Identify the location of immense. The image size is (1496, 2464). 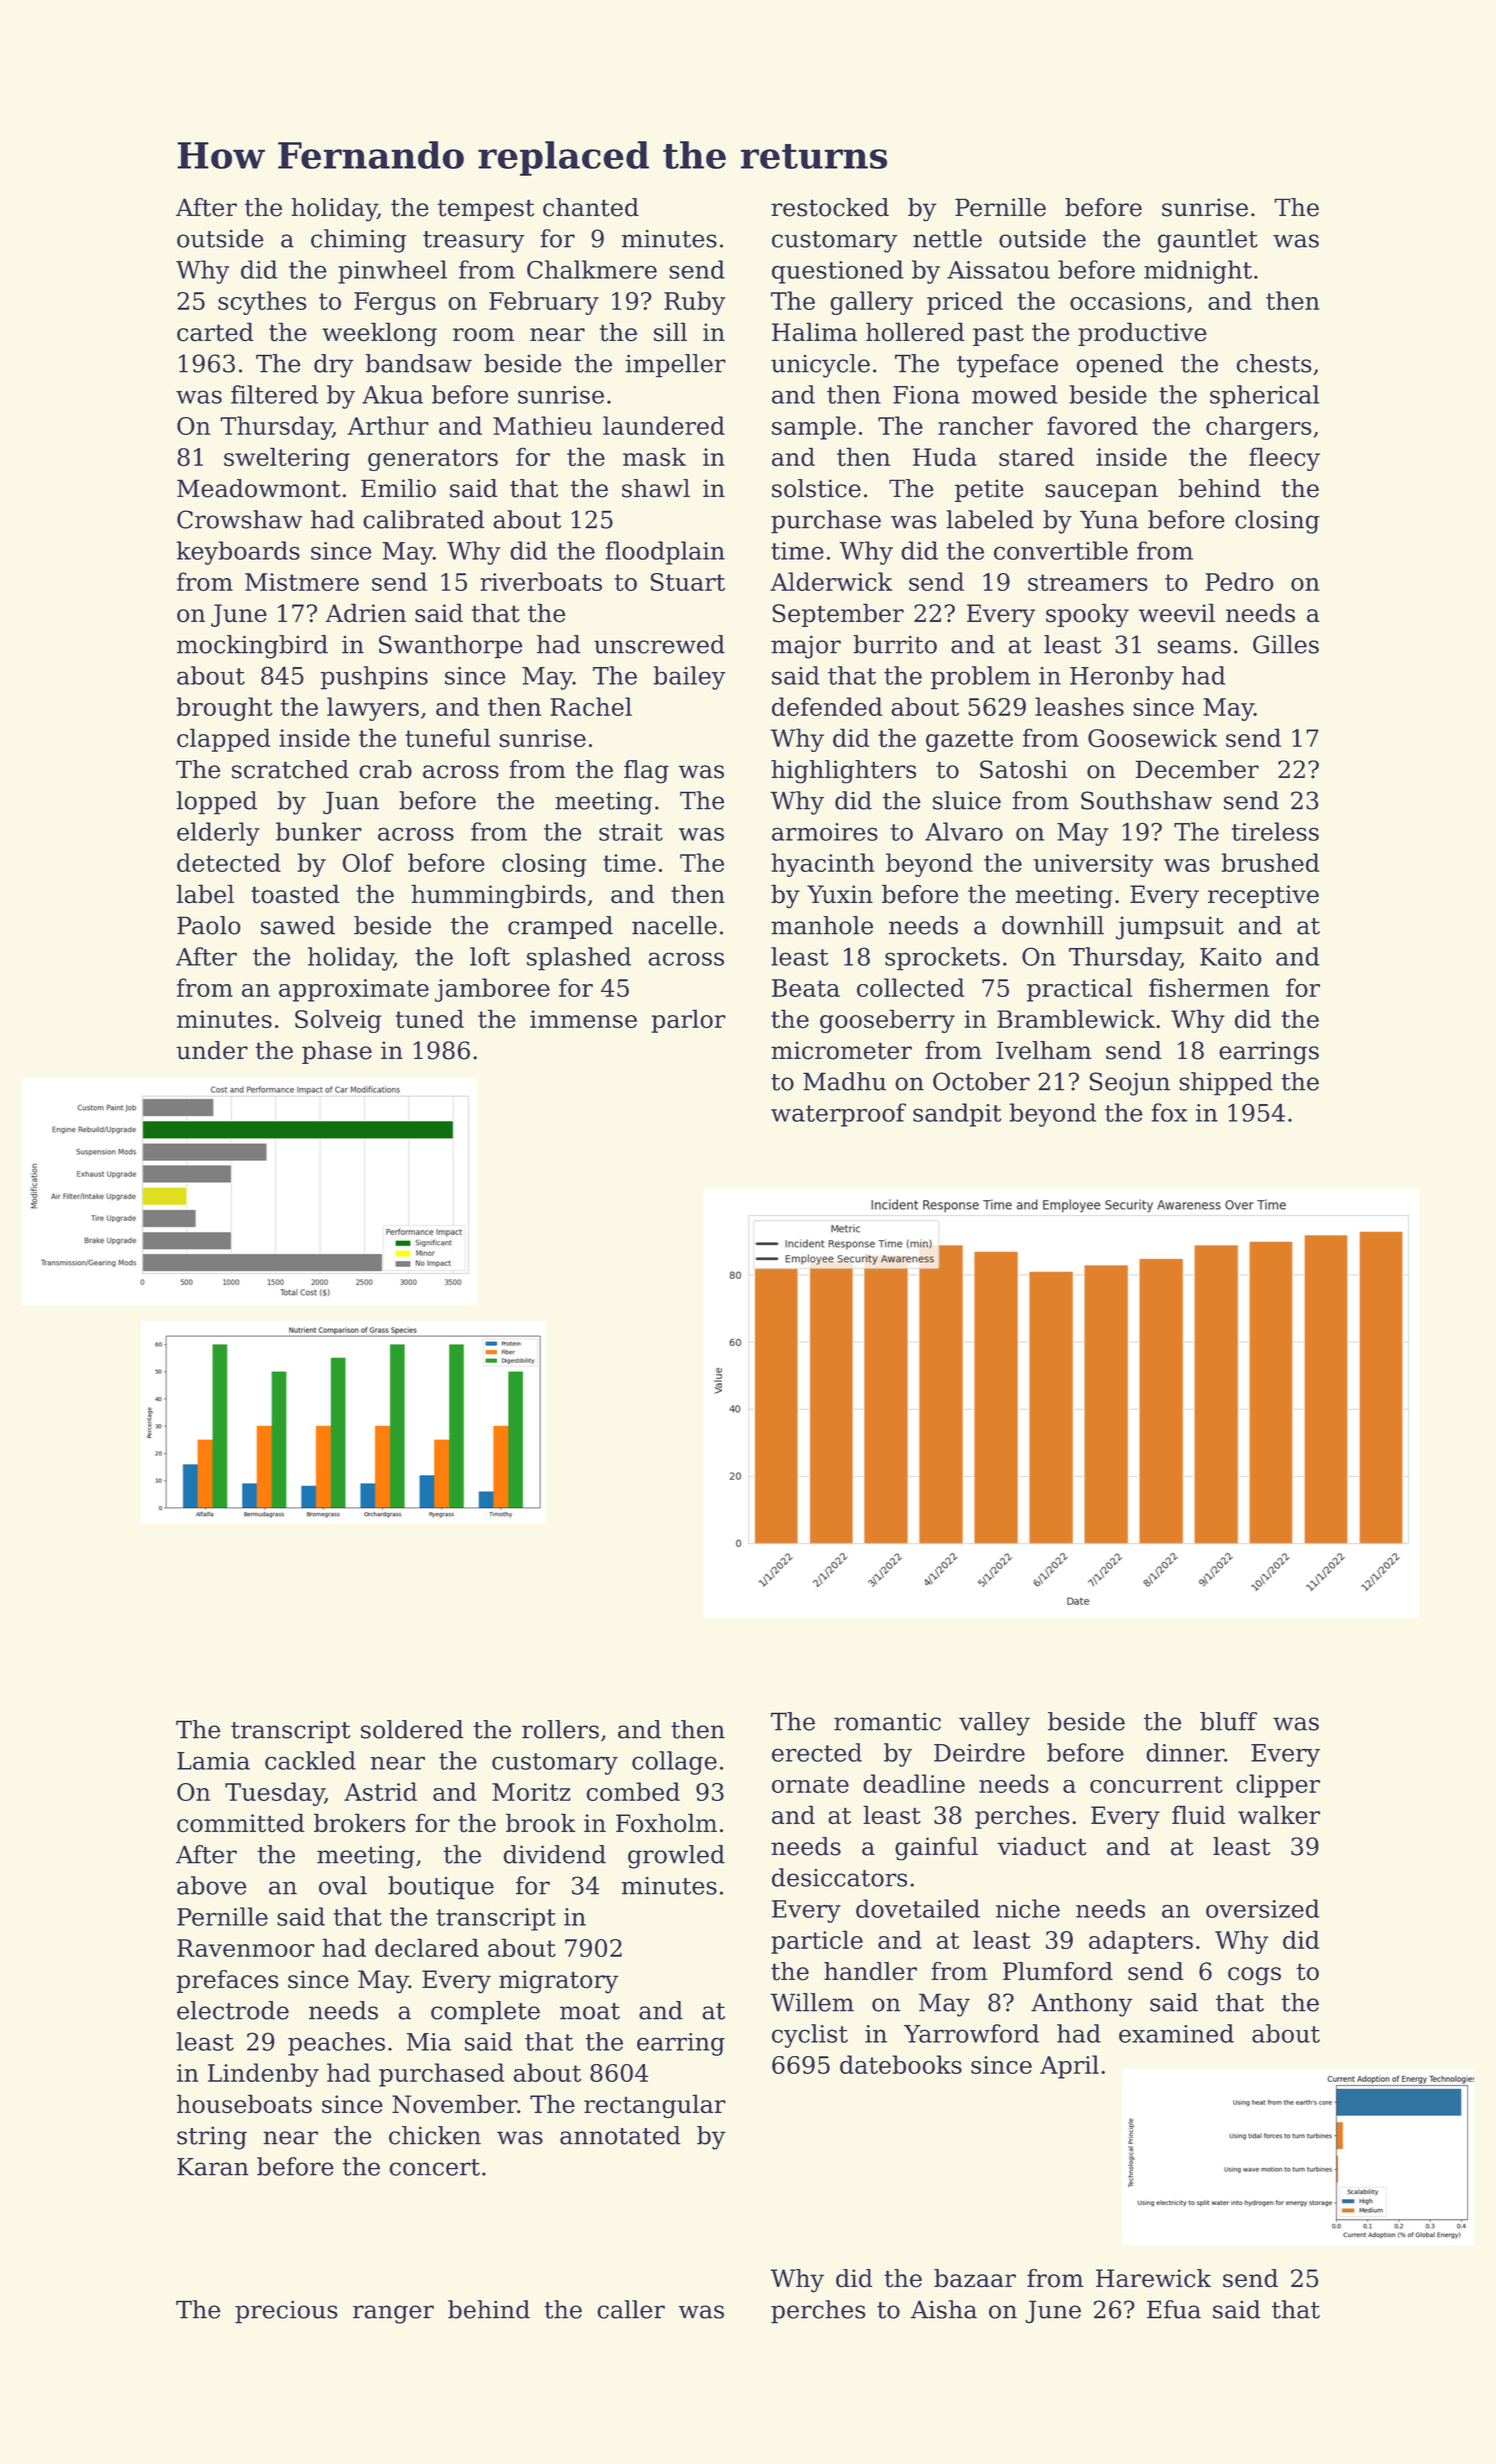
(583, 1019).
